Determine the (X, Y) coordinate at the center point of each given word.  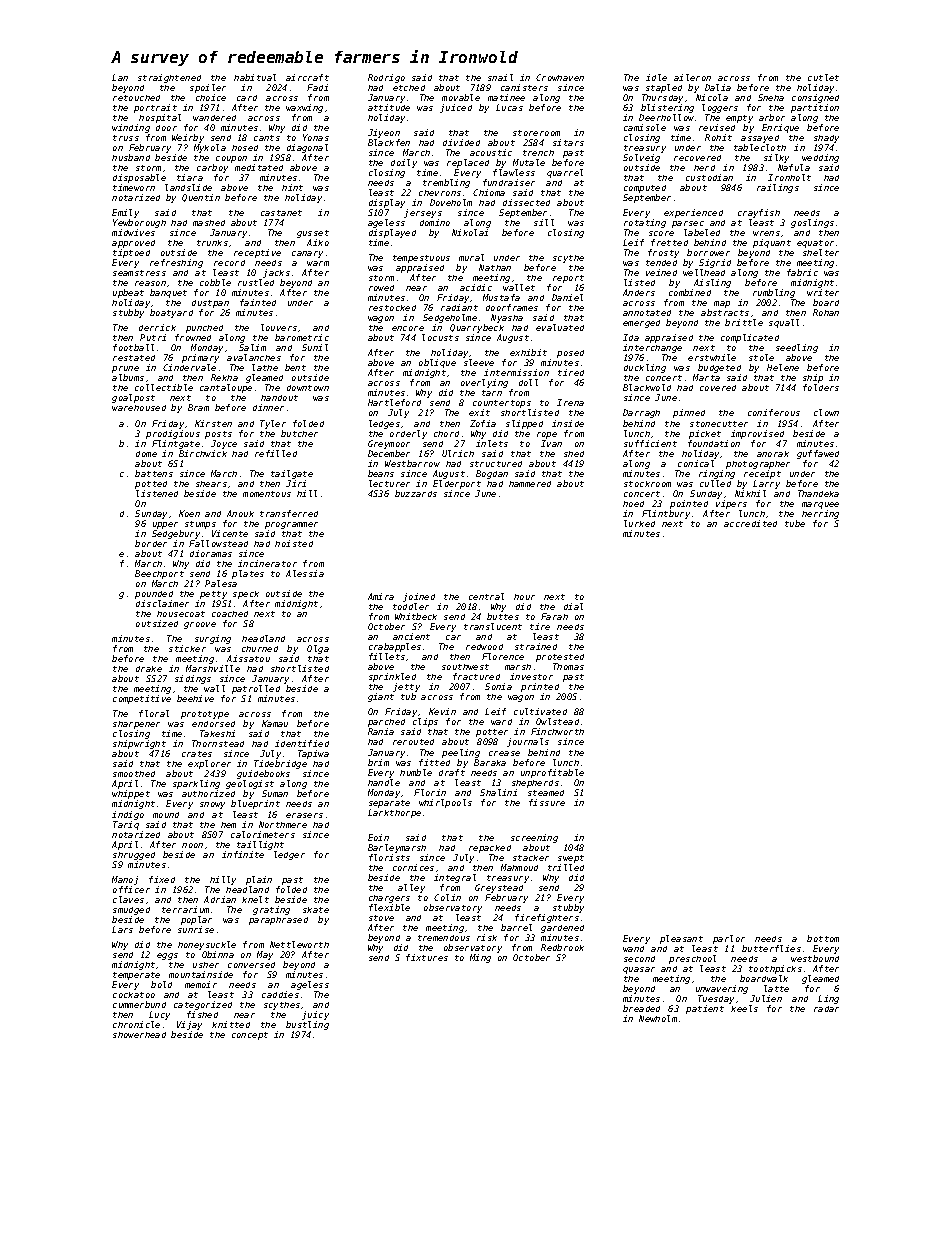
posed (570, 354)
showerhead (139, 1035)
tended (661, 263)
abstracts (725, 312)
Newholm (658, 1018)
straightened (169, 78)
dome (146, 454)
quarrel (565, 173)
